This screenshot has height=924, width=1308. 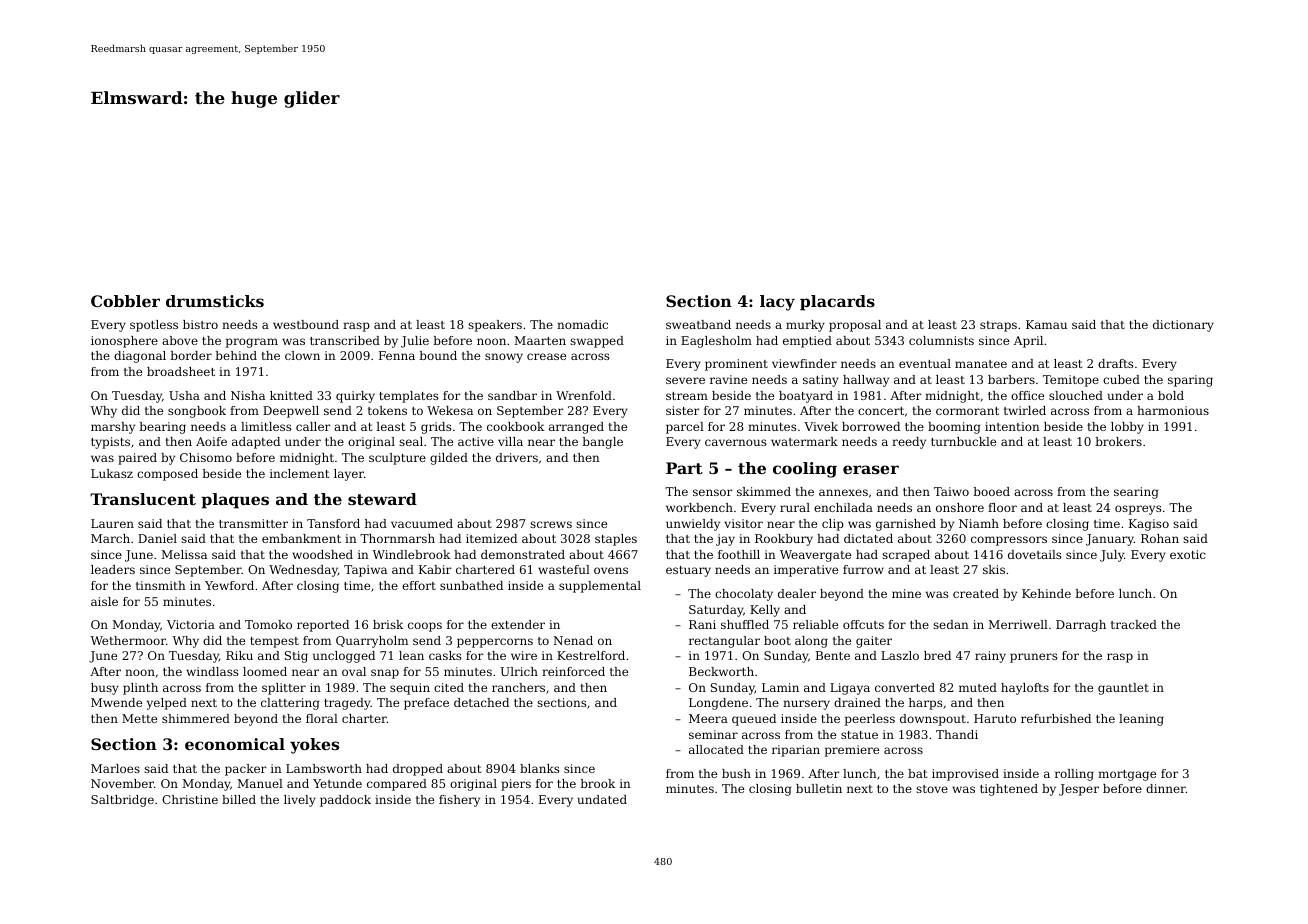 I want to click on crease, so click(x=546, y=356).
